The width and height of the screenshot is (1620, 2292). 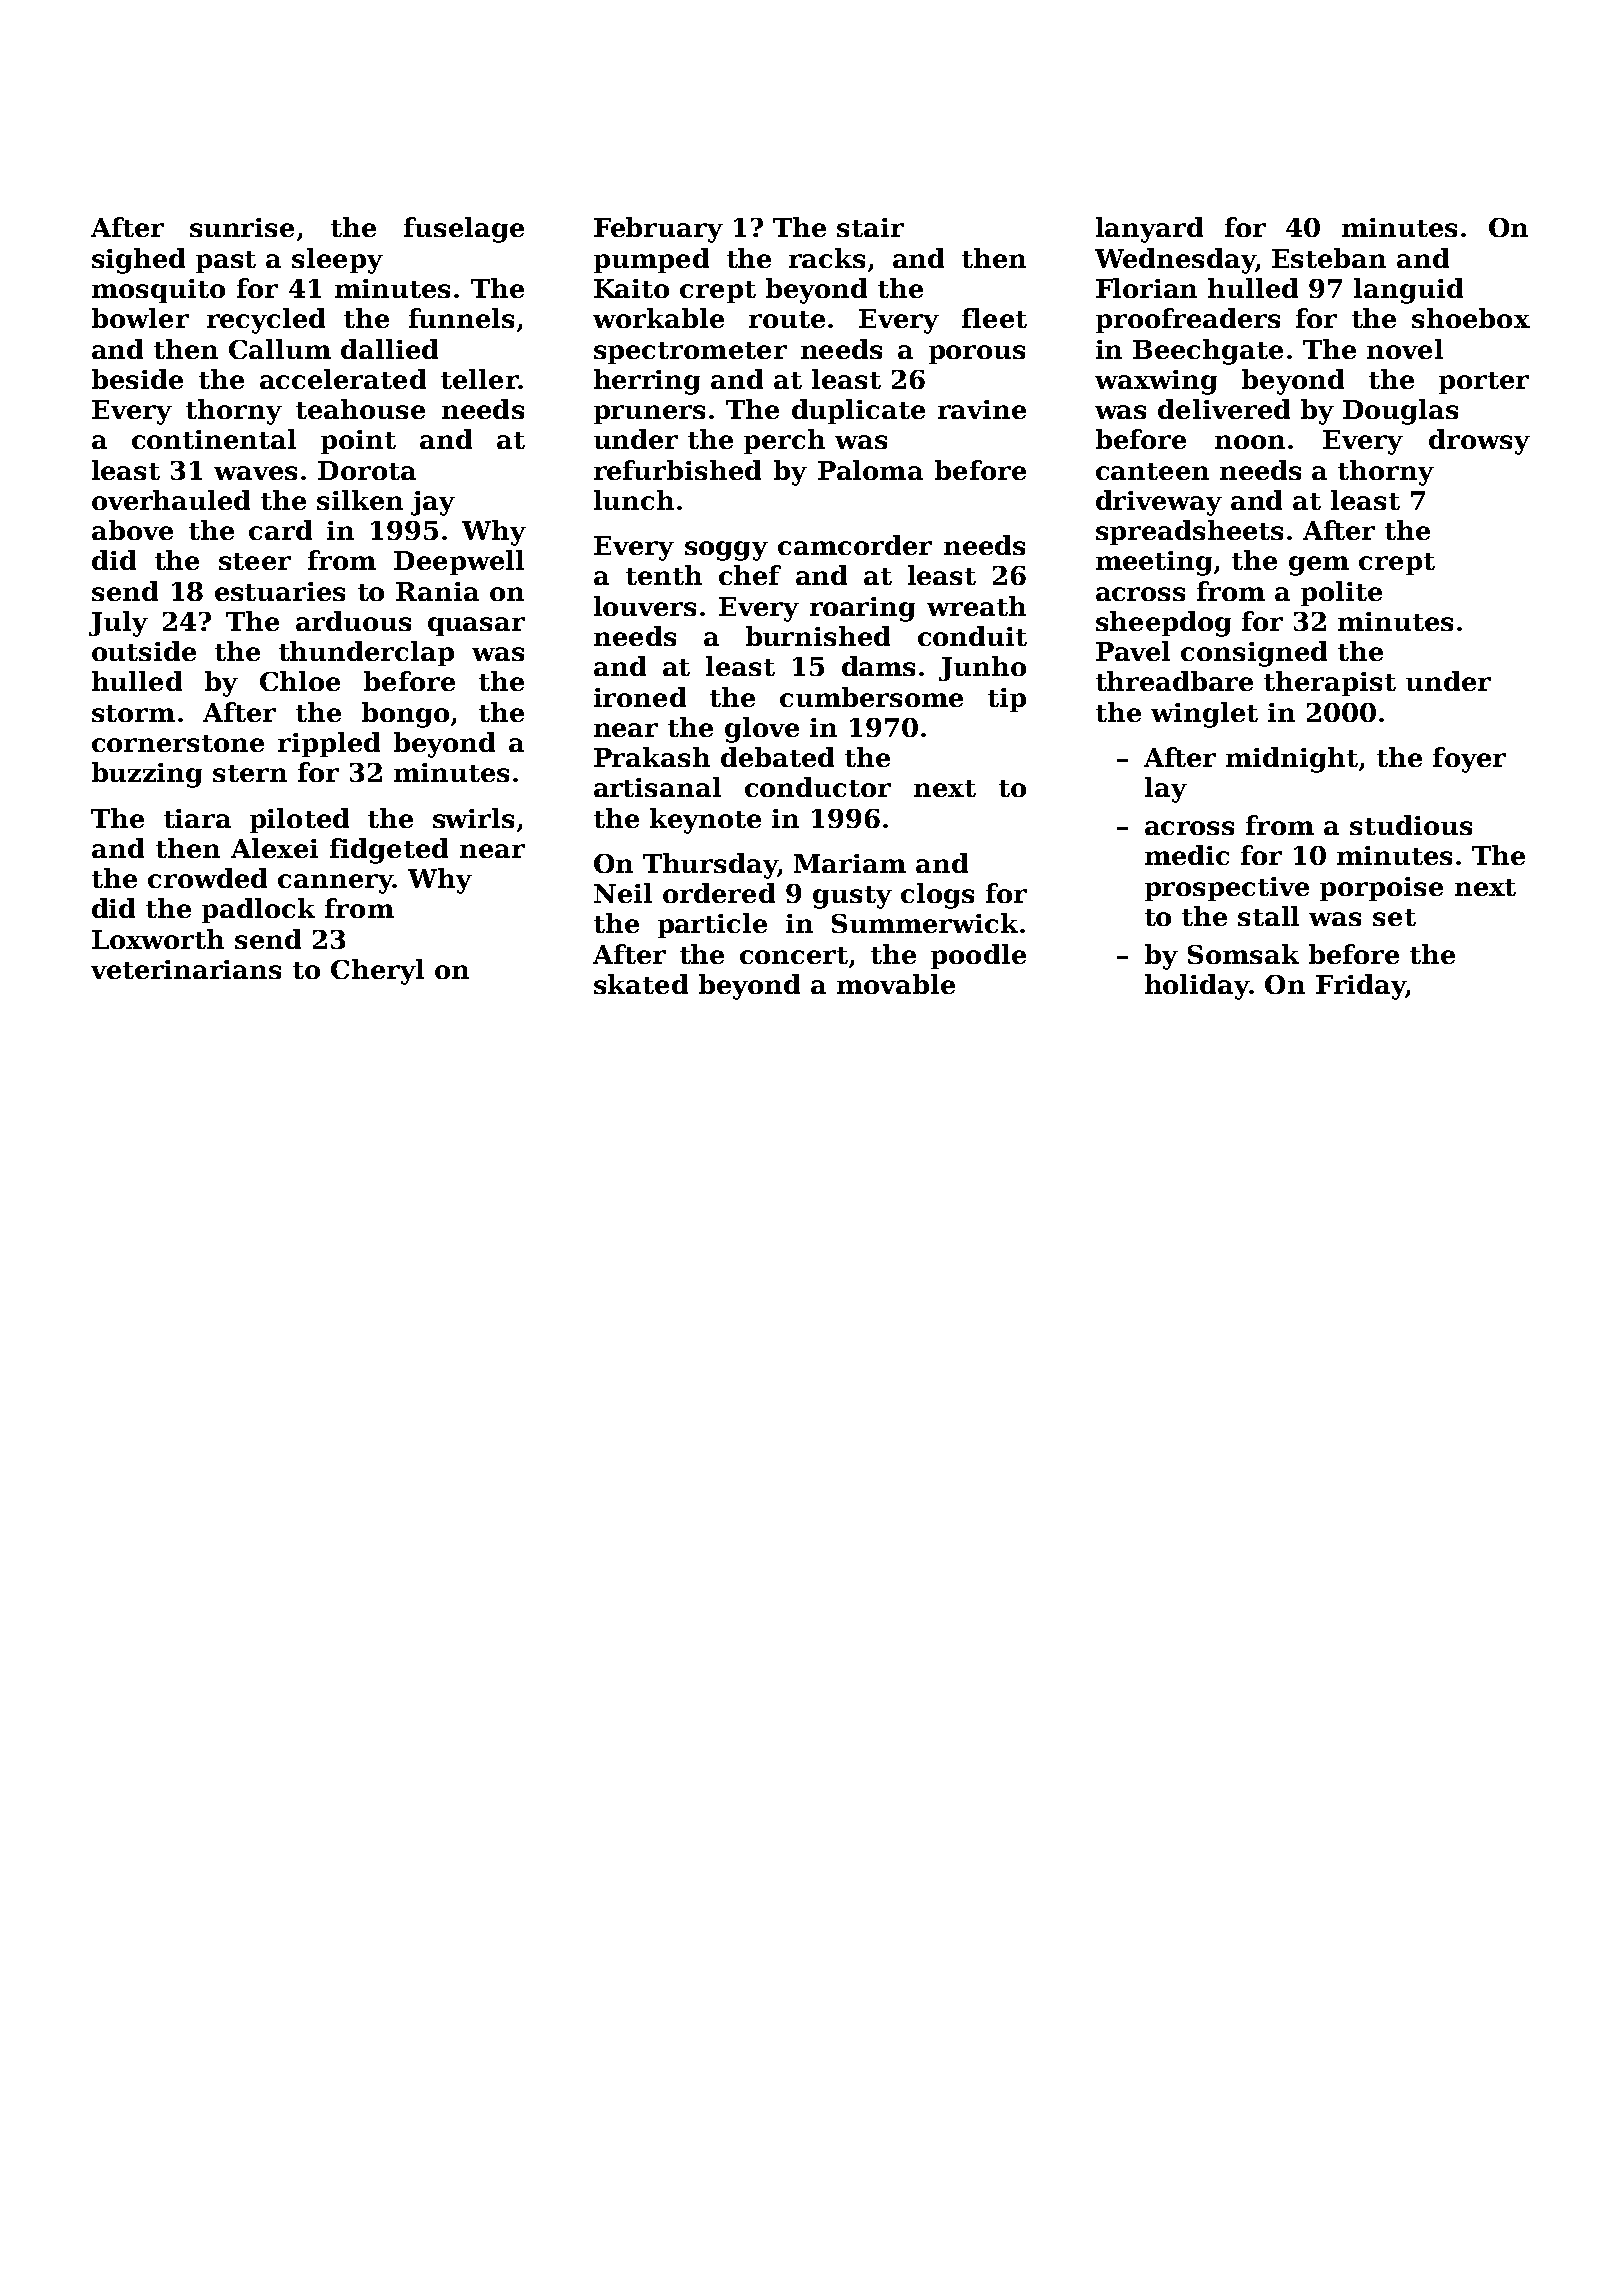 I want to click on recycled, so click(x=266, y=321).
